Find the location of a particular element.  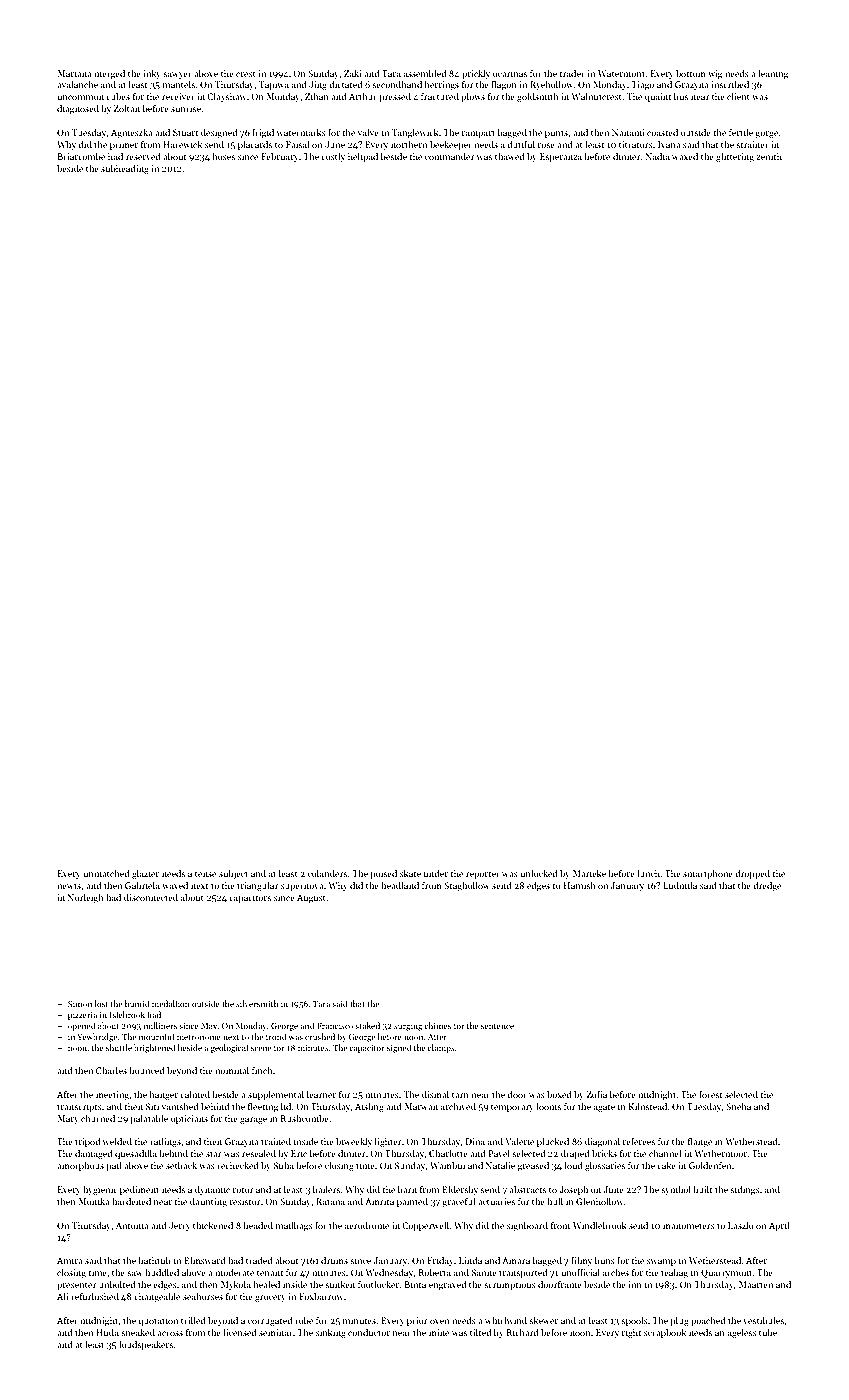

Esperanza is located at coordinates (561, 157).
